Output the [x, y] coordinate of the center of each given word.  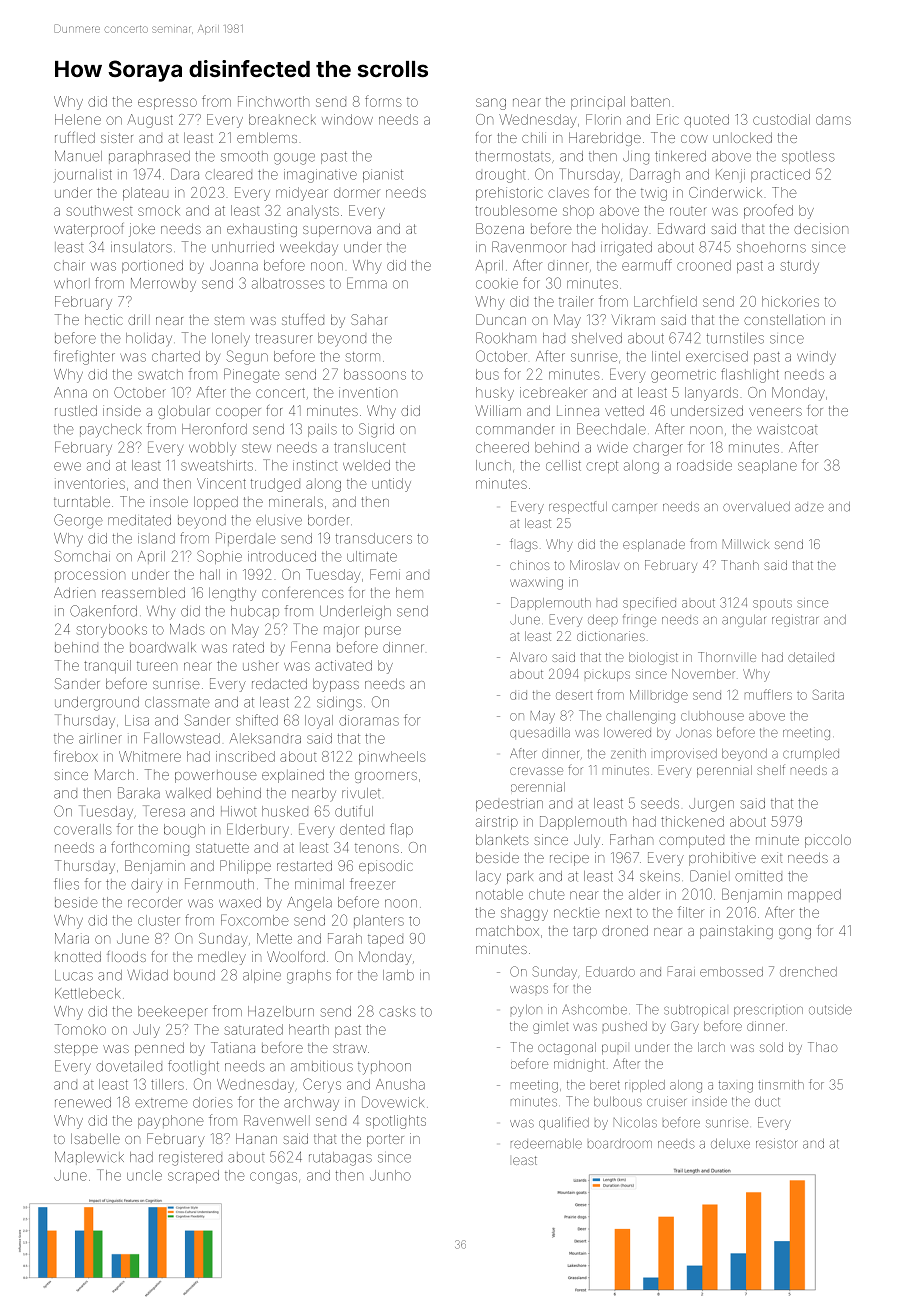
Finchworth [273, 101]
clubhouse [712, 716]
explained [293, 776]
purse [383, 631]
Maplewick [89, 1158]
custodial [781, 119]
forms [383, 101]
